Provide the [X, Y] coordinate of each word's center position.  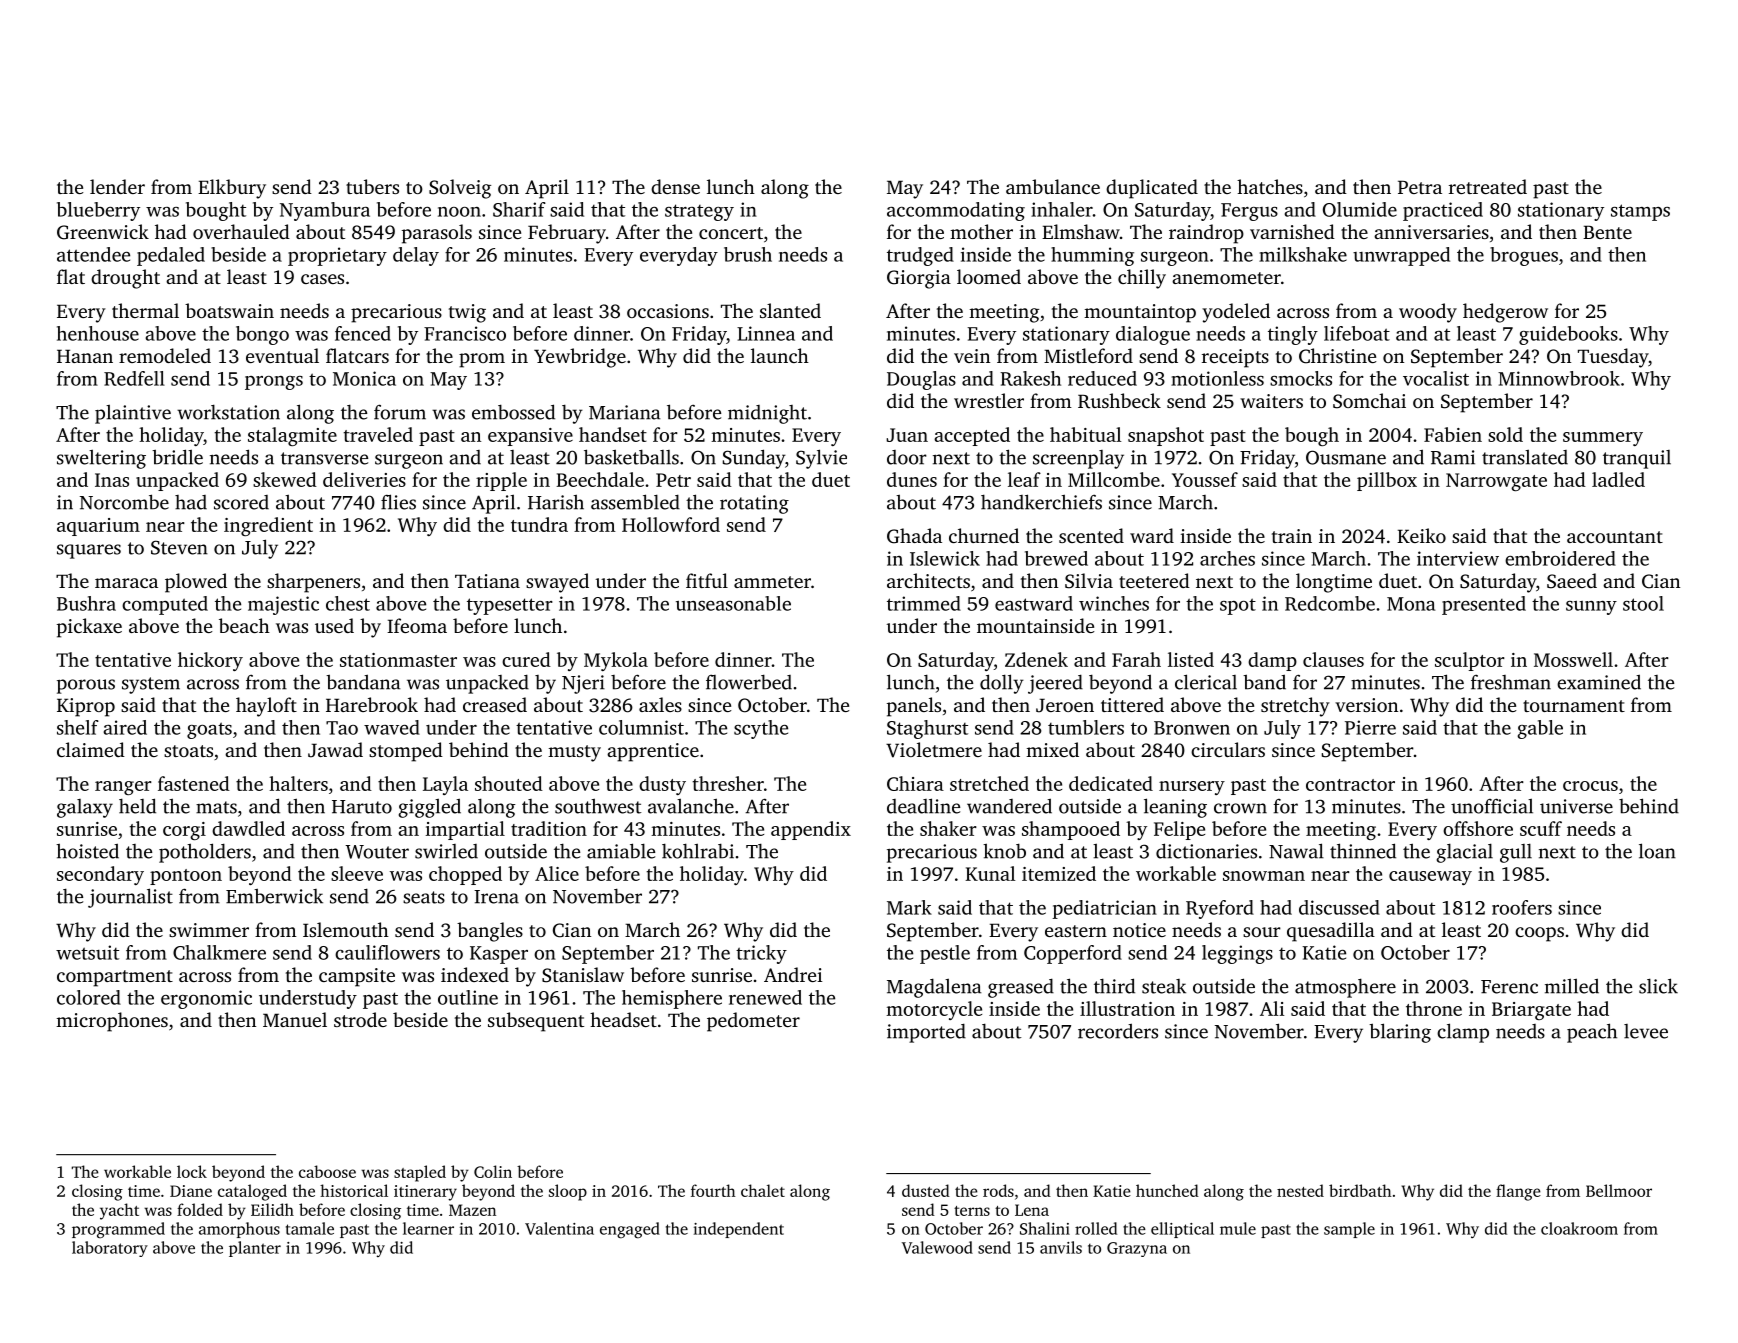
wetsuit [87, 952]
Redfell [134, 378]
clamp [1463, 1033]
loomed [989, 276]
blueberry [98, 211]
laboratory [110, 1249]
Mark [909, 907]
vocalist [1436, 378]
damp [1272, 661]
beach [244, 625]
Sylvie [821, 459]
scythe [761, 729]
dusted [926, 1190]
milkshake [1303, 254]
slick [1658, 986]
